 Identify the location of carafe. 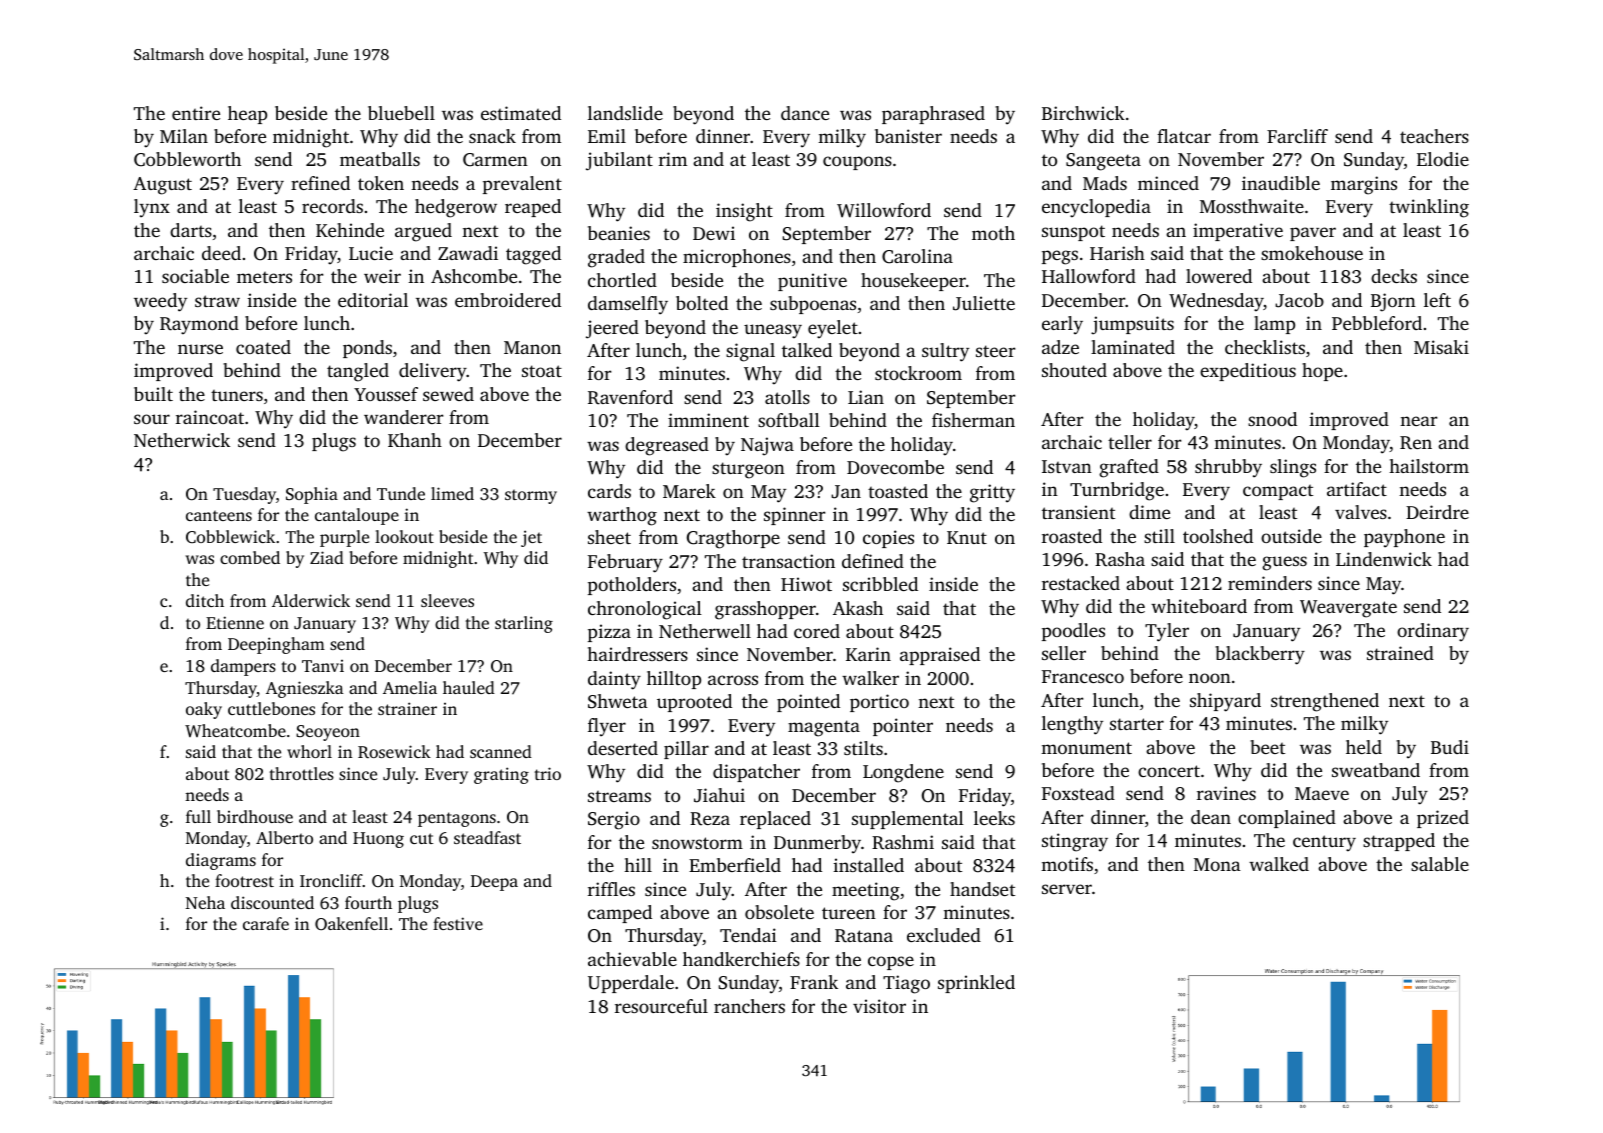
(266, 923).
